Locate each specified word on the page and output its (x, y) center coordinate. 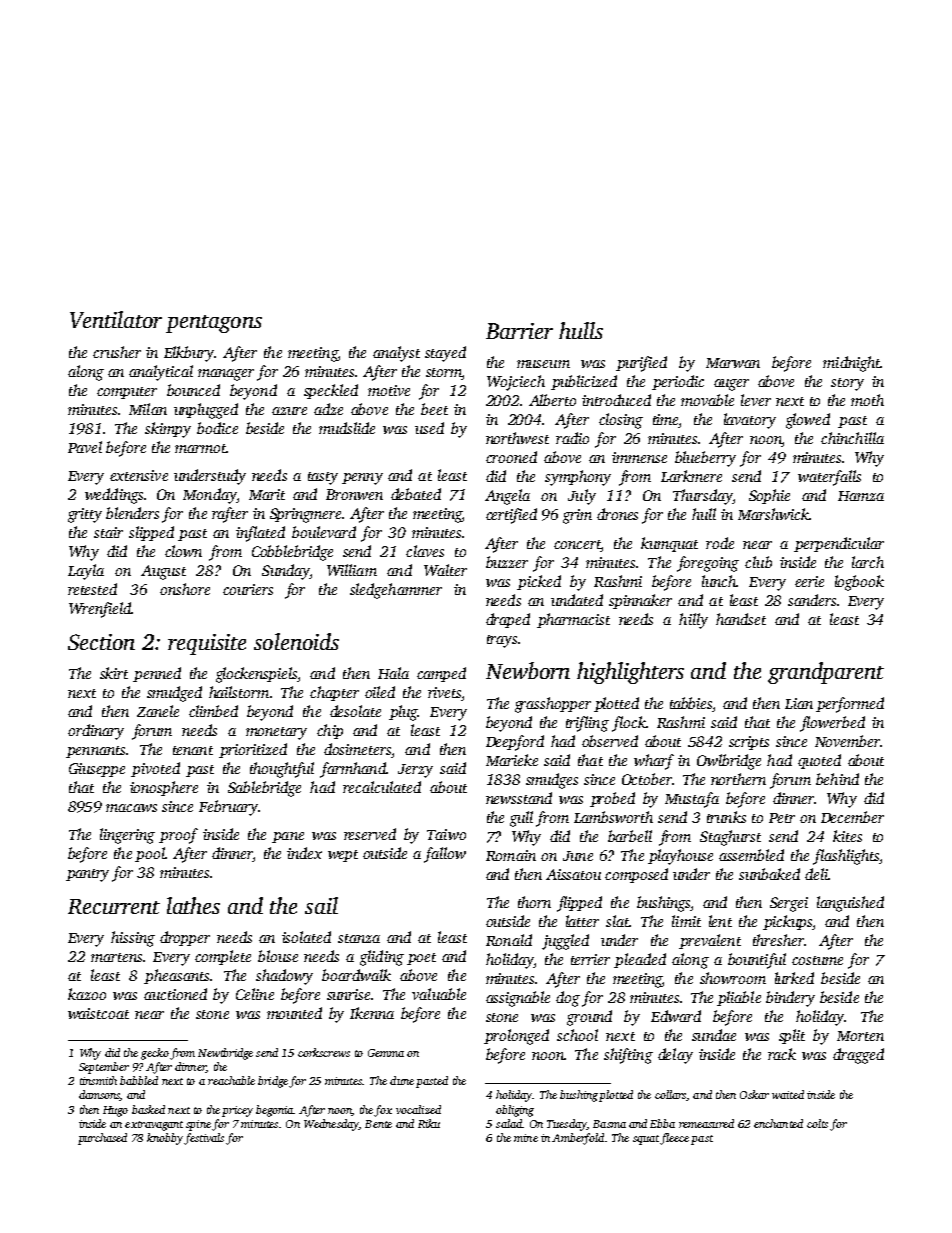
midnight (851, 364)
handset (741, 619)
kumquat (669, 544)
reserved (370, 834)
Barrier (519, 331)
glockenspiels (257, 675)
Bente (378, 1124)
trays (502, 641)
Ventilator (116, 319)
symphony (578, 478)
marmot (201, 448)
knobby (165, 1139)
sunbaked (769, 874)
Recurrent (114, 906)
